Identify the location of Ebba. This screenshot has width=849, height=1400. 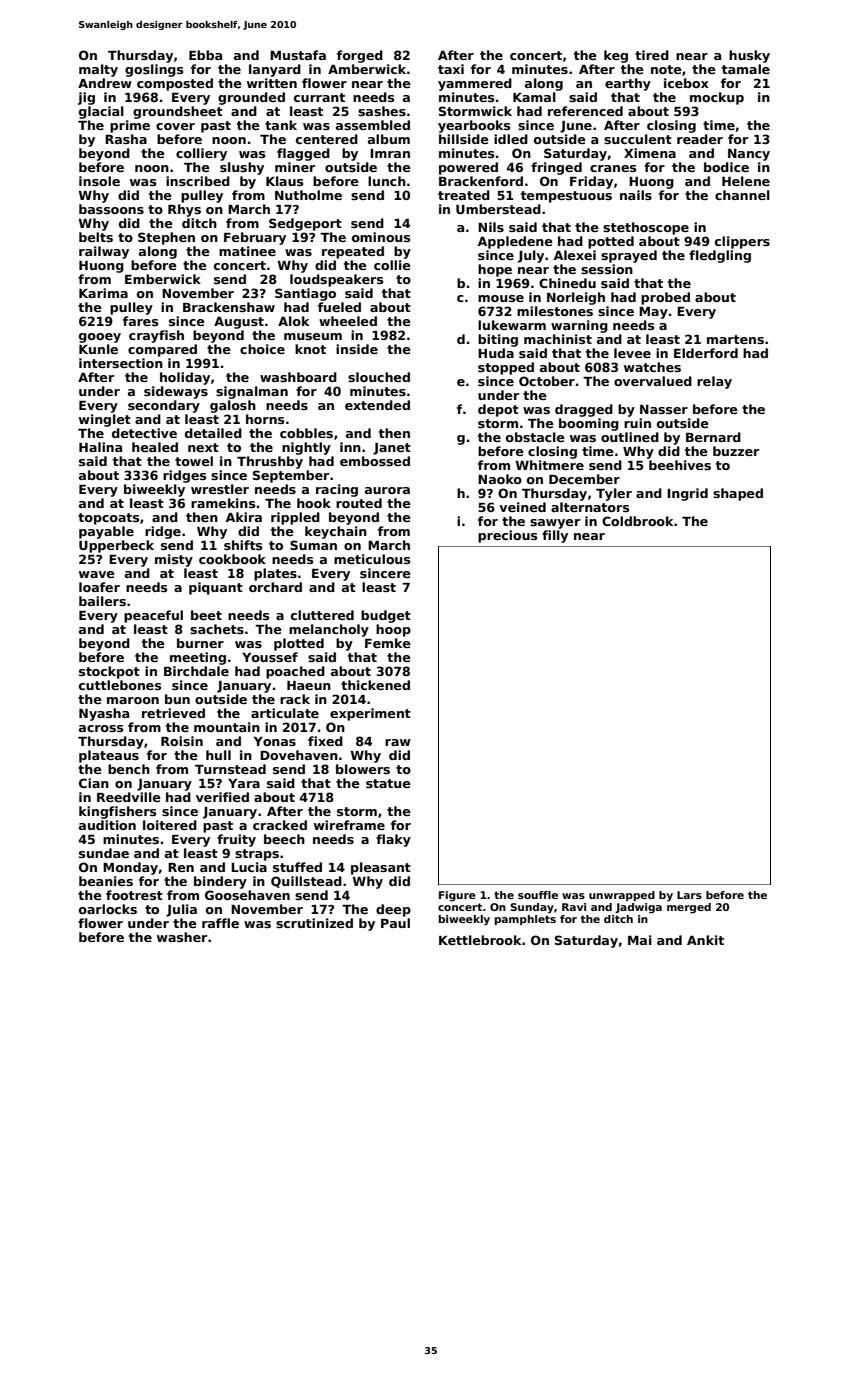
(205, 55).
